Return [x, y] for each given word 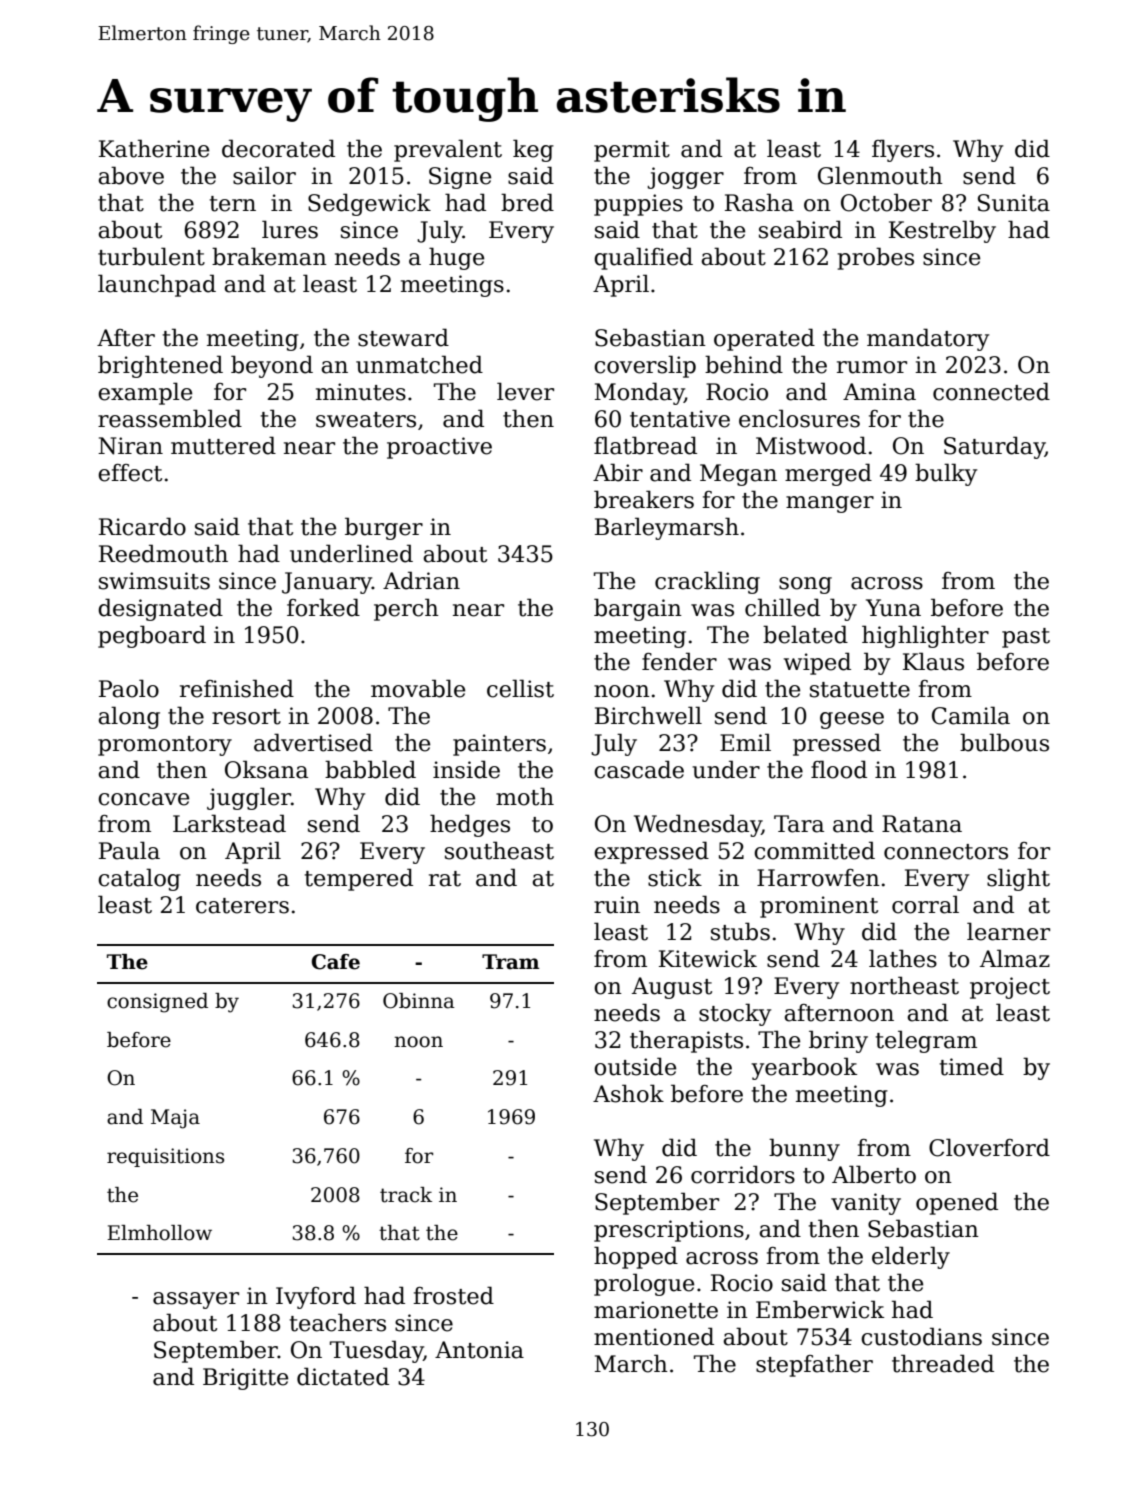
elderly [911, 1257]
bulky [946, 474]
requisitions [165, 1157]
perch [406, 609]
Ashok [628, 1093]
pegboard [152, 636]
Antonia [479, 1350]
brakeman [269, 256]
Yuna [893, 608]
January [327, 583]
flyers [903, 150]
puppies [638, 205]
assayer [196, 1300]
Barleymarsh [667, 528]
